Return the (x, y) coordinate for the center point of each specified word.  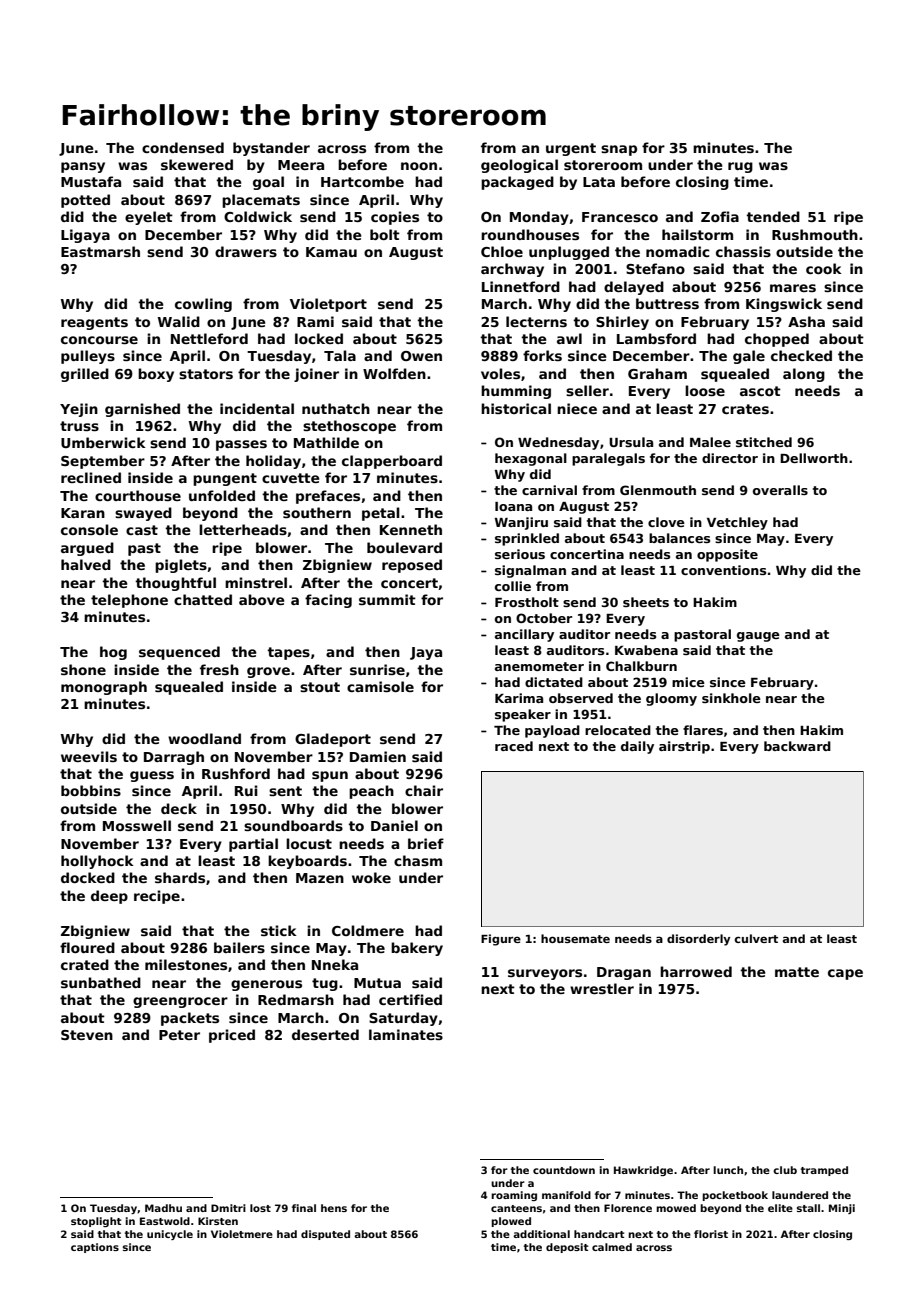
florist (711, 1234)
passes (241, 445)
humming (516, 392)
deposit (567, 1248)
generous (266, 985)
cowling (203, 305)
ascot (760, 391)
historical (516, 408)
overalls (780, 490)
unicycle (170, 1235)
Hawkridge (643, 1171)
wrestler (602, 988)
